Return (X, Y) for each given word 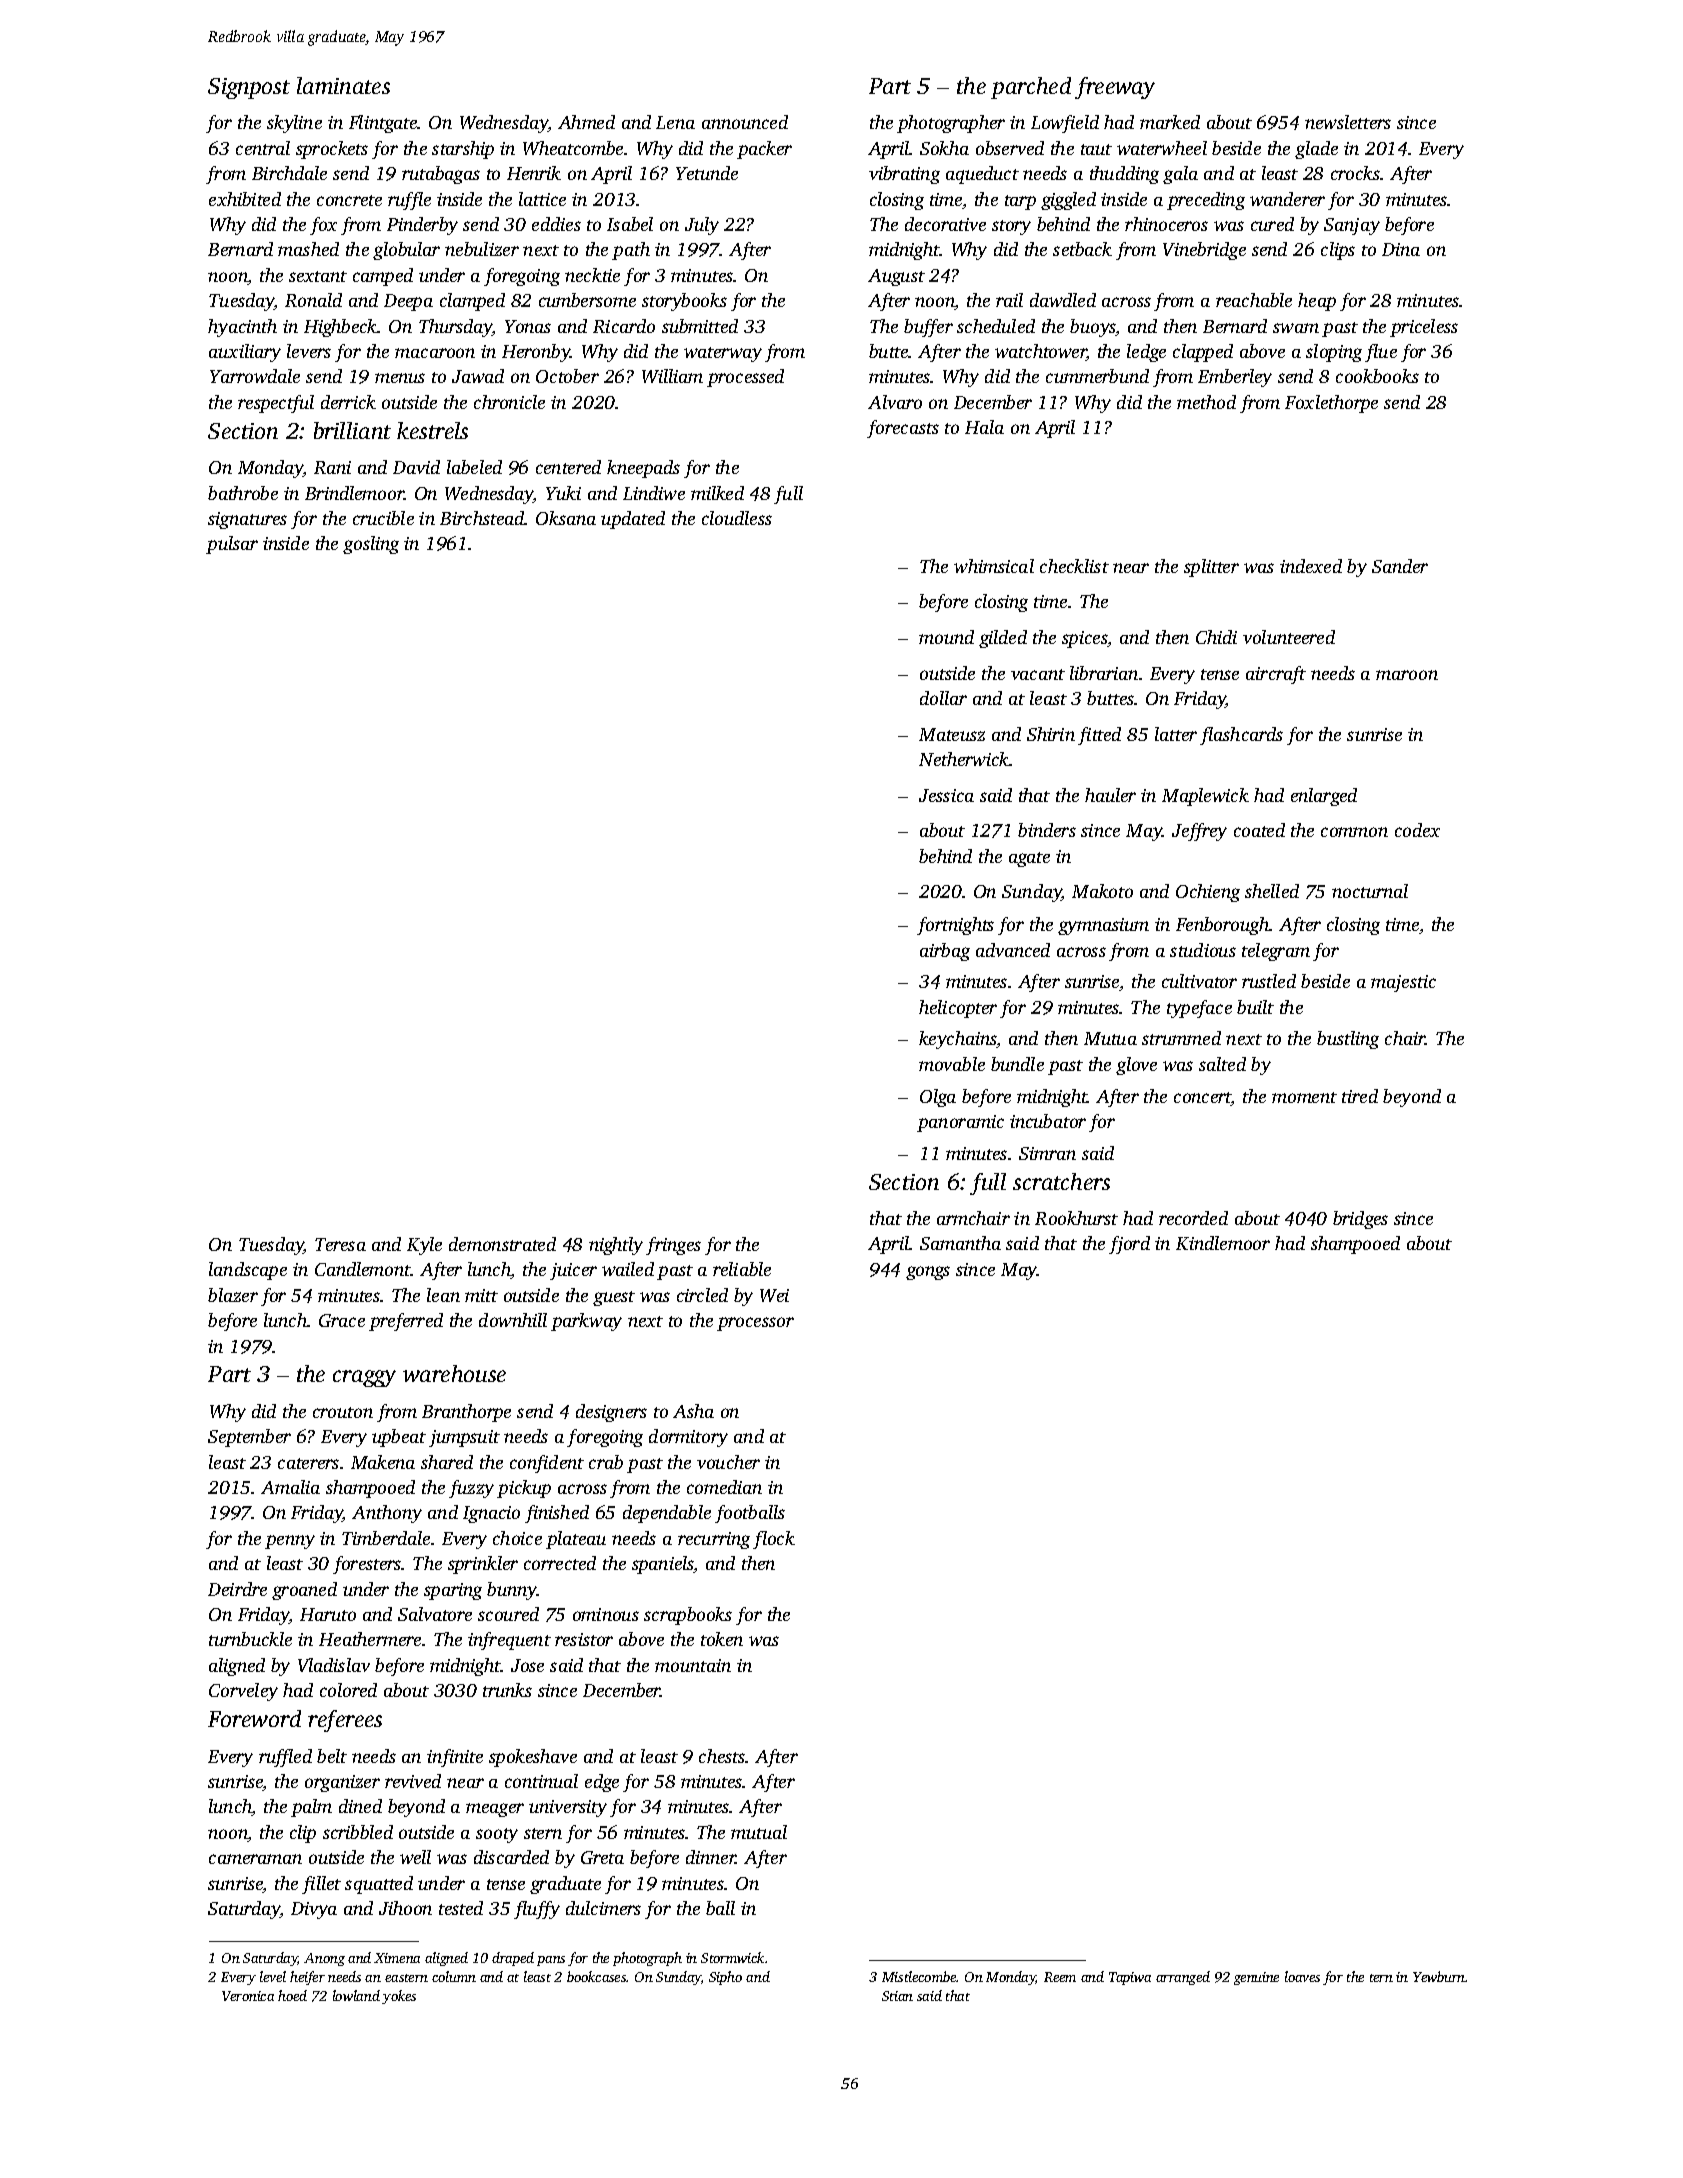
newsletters (1348, 122)
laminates (343, 85)
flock (774, 1540)
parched (1031, 88)
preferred (406, 1322)
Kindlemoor (1223, 1243)
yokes (399, 1997)
